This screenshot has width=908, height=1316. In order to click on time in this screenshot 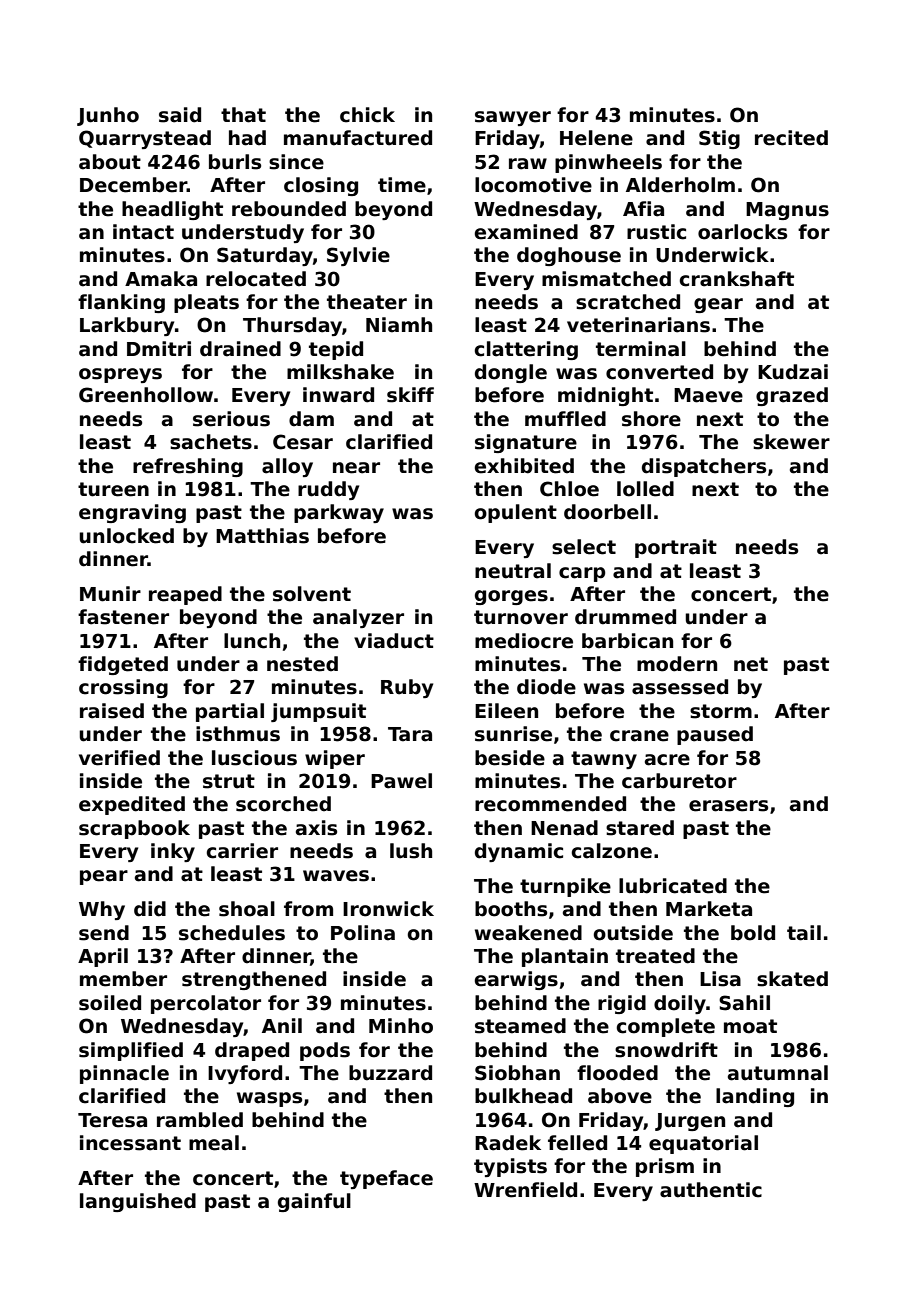, I will do `click(402, 185)`.
